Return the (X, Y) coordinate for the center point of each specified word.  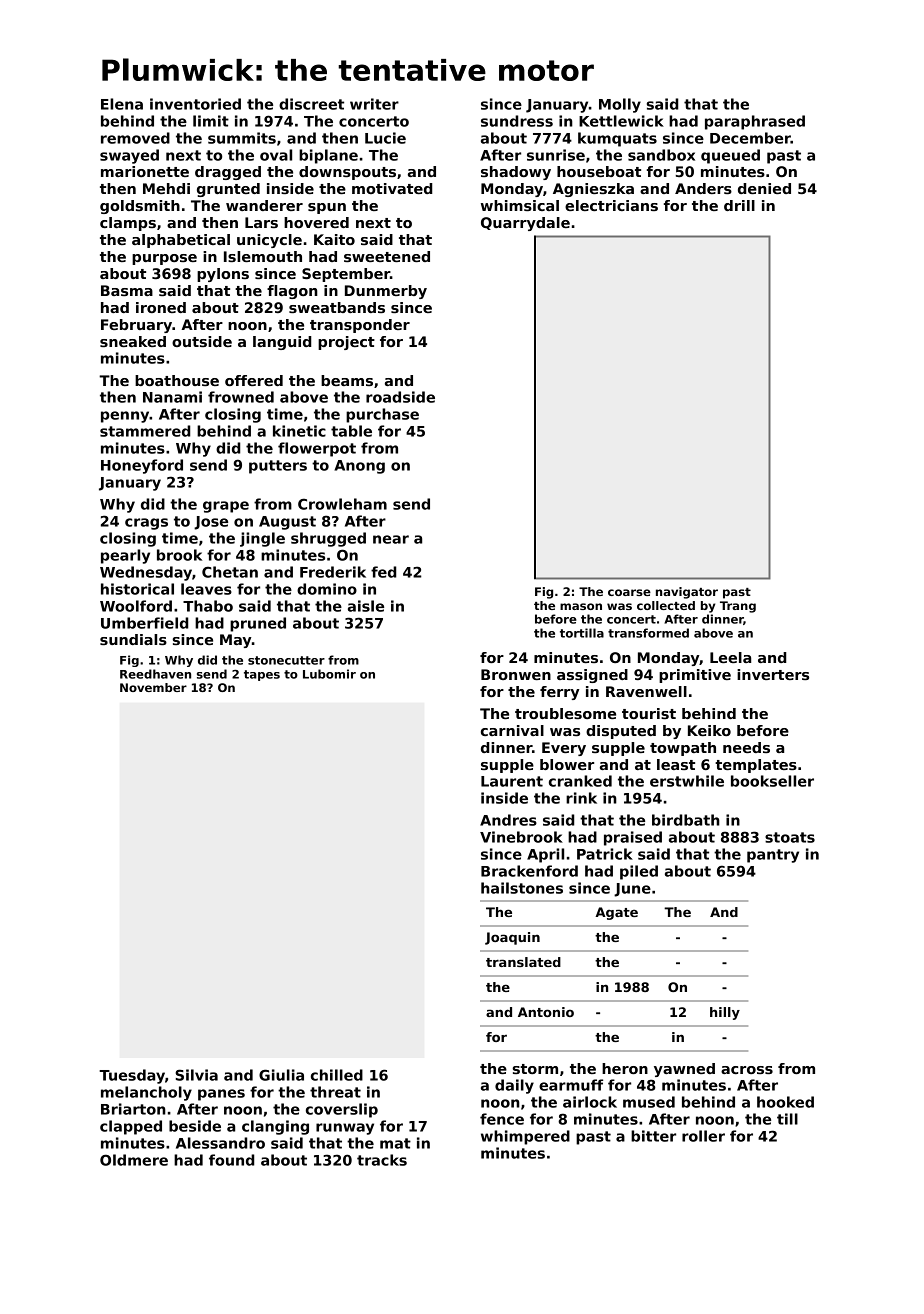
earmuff (571, 1085)
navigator (687, 593)
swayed (129, 156)
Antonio (546, 1012)
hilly (725, 1013)
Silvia (196, 1075)
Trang (738, 607)
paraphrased (755, 122)
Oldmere (134, 1160)
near (391, 539)
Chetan (230, 572)
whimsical (520, 205)
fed (383, 572)
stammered (145, 431)
